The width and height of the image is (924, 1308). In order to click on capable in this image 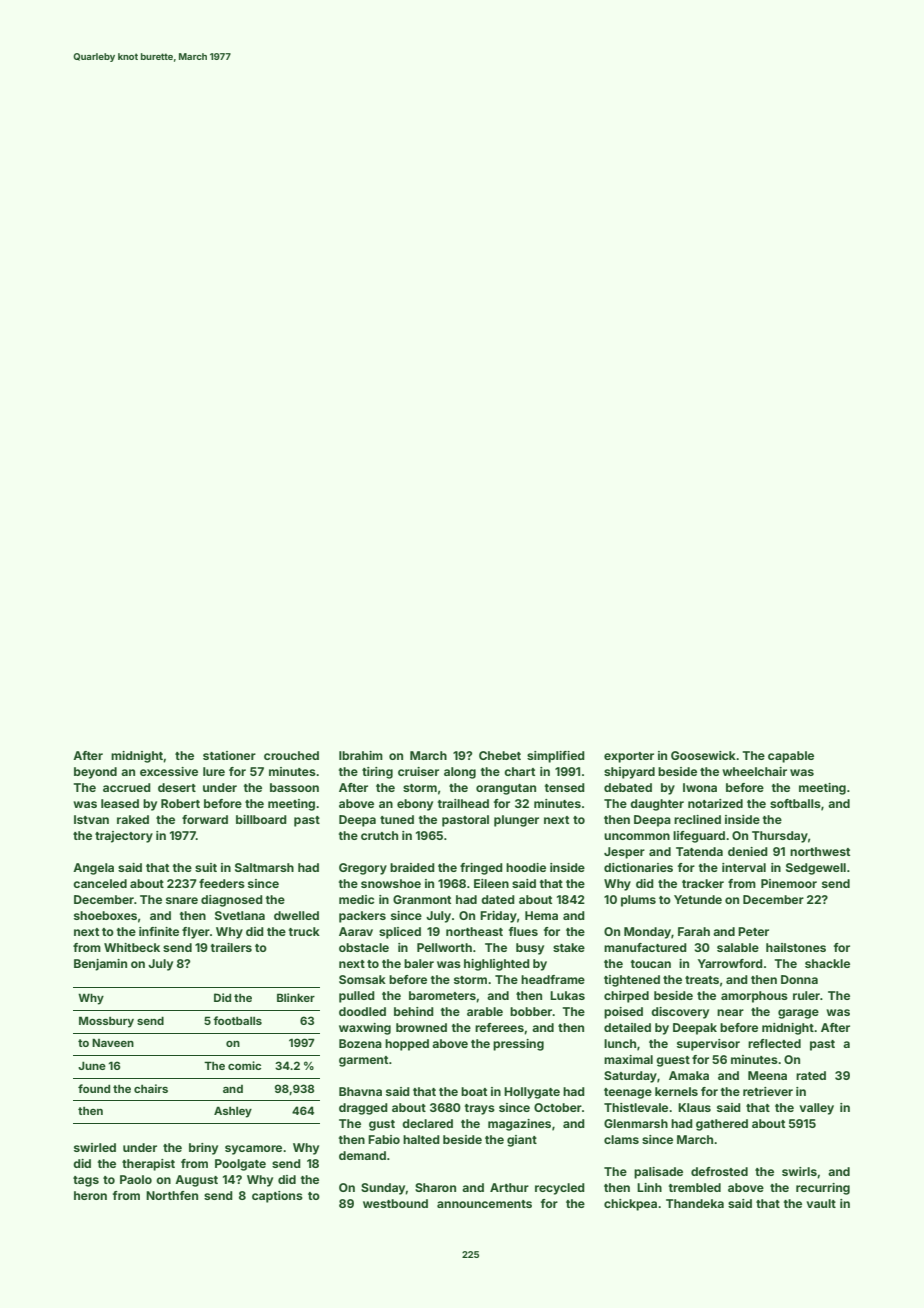, I will do `click(791, 757)`.
